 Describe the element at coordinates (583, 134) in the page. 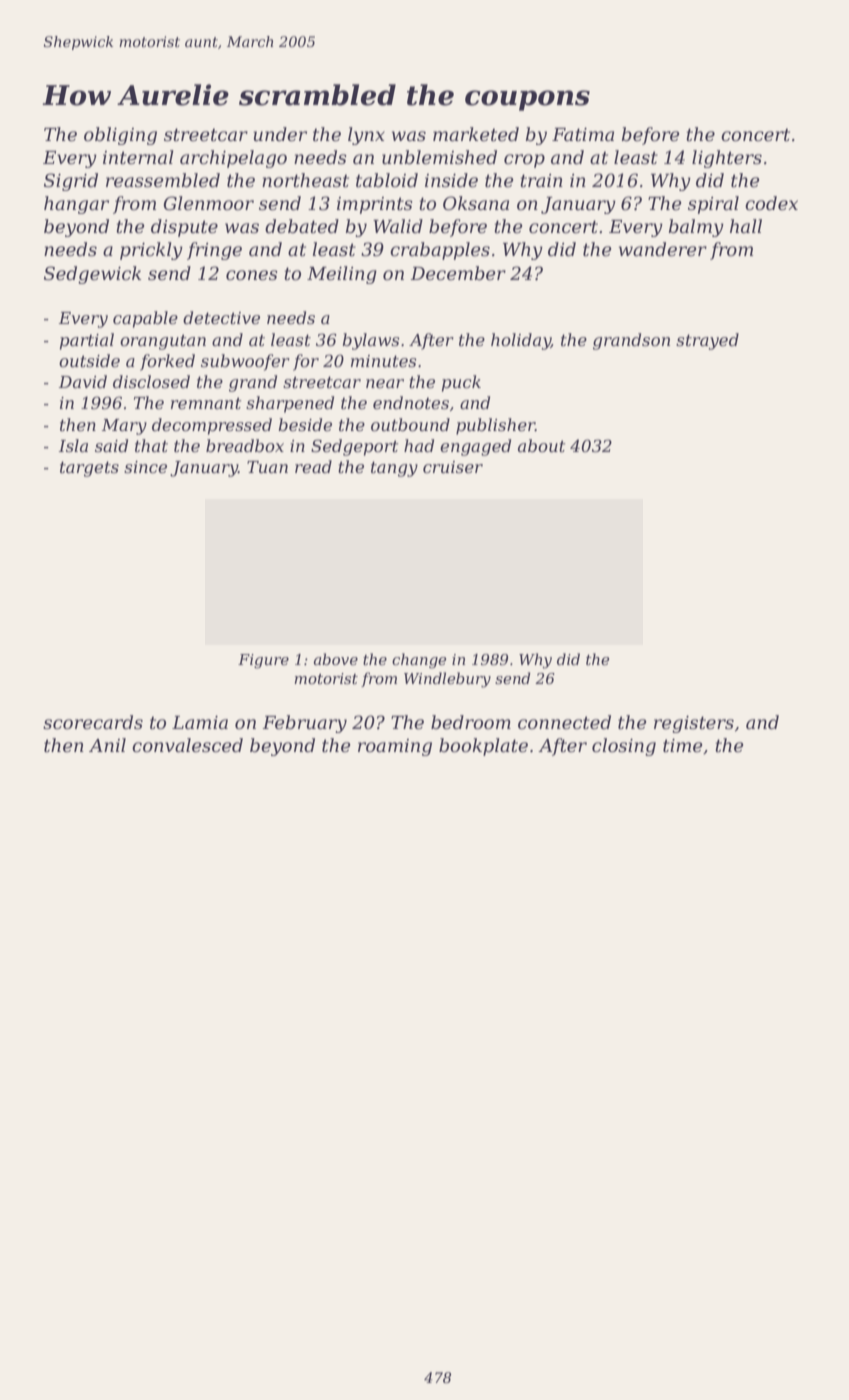

I see `Fatima` at that location.
